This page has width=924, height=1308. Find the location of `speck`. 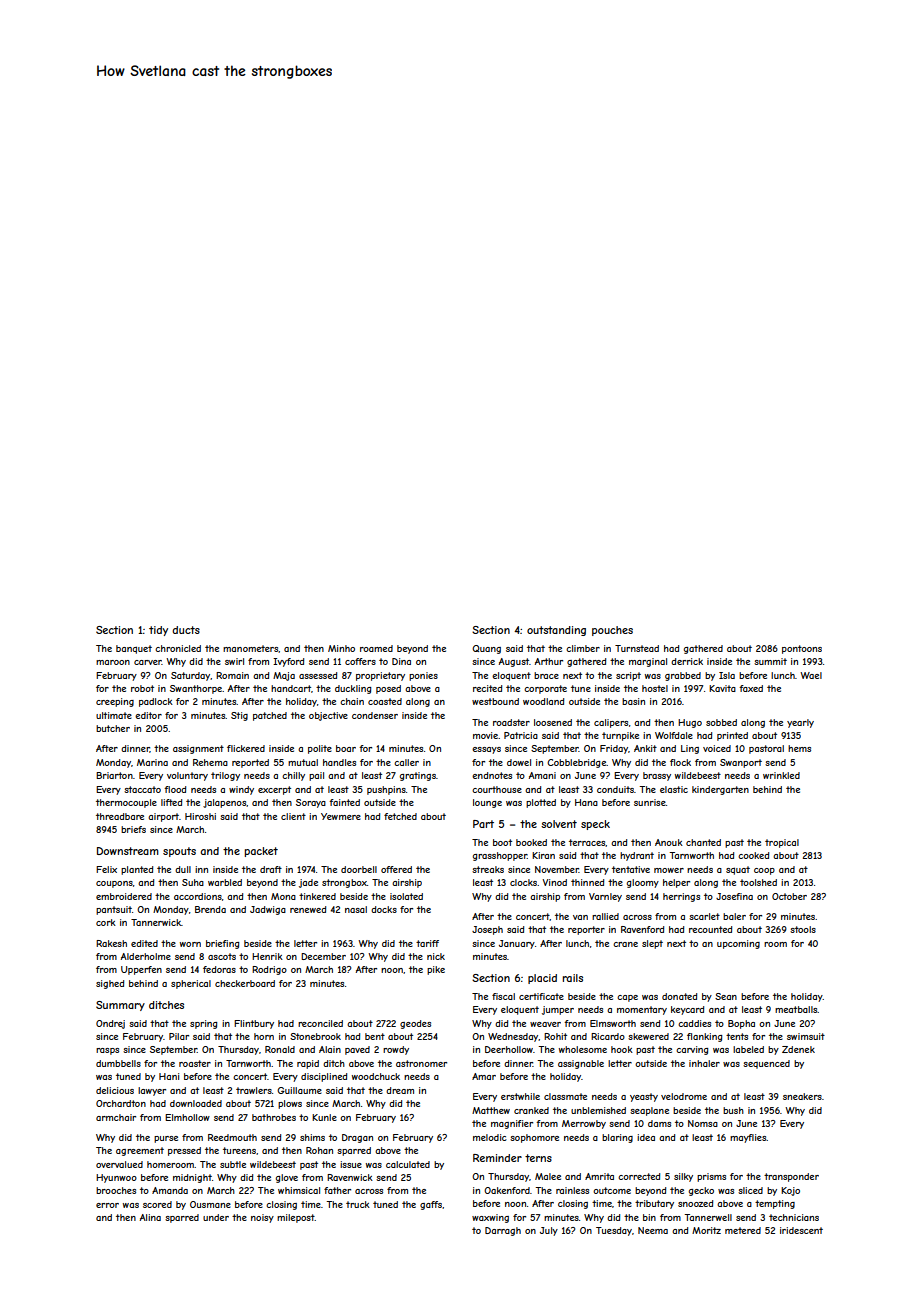

speck is located at coordinates (595, 825).
